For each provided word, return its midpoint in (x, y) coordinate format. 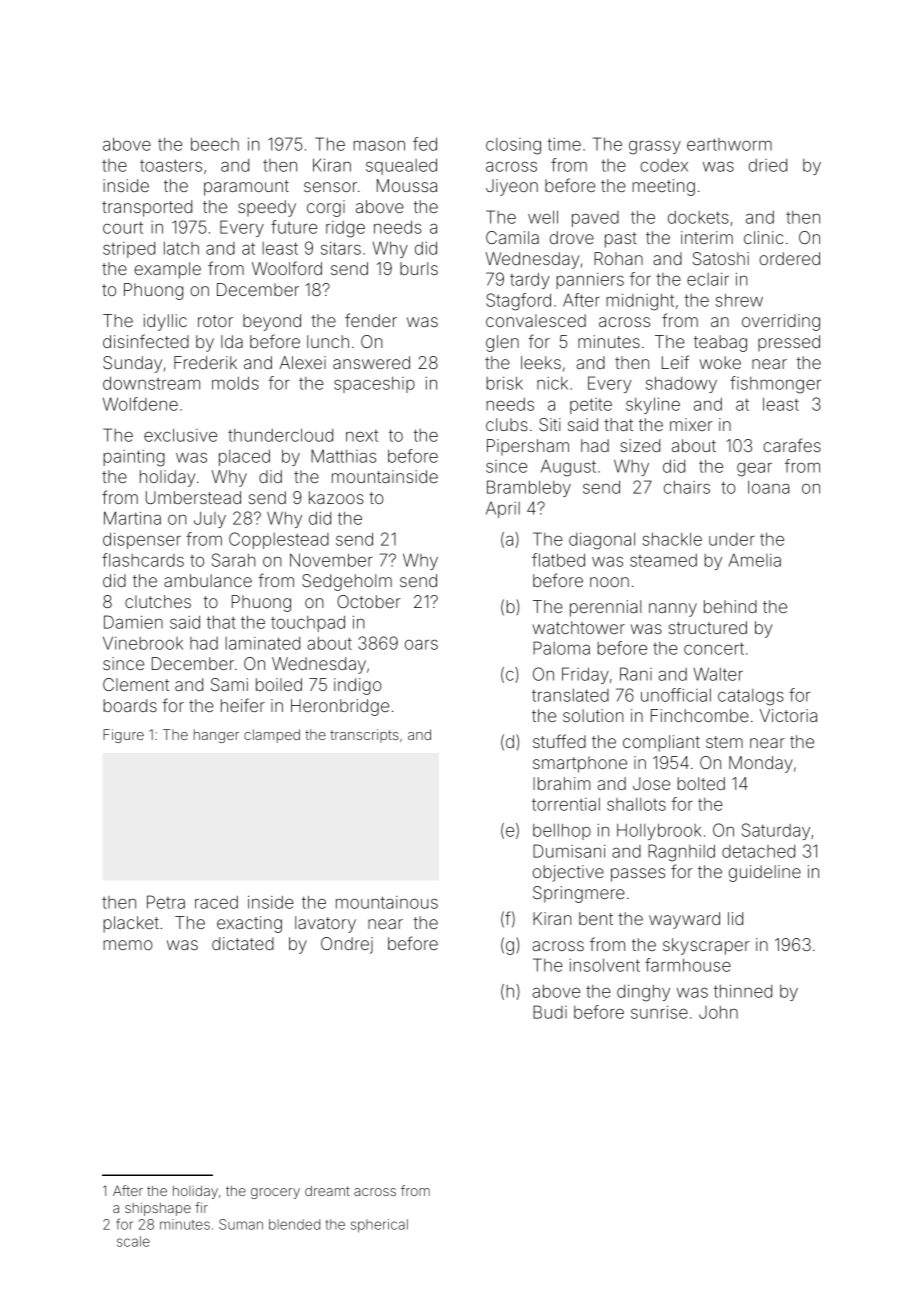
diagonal (602, 541)
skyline (653, 406)
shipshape (158, 1209)
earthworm (729, 144)
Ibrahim (562, 783)
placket (131, 924)
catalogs (751, 697)
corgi (326, 208)
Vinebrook (143, 643)
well (543, 217)
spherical (379, 1226)
